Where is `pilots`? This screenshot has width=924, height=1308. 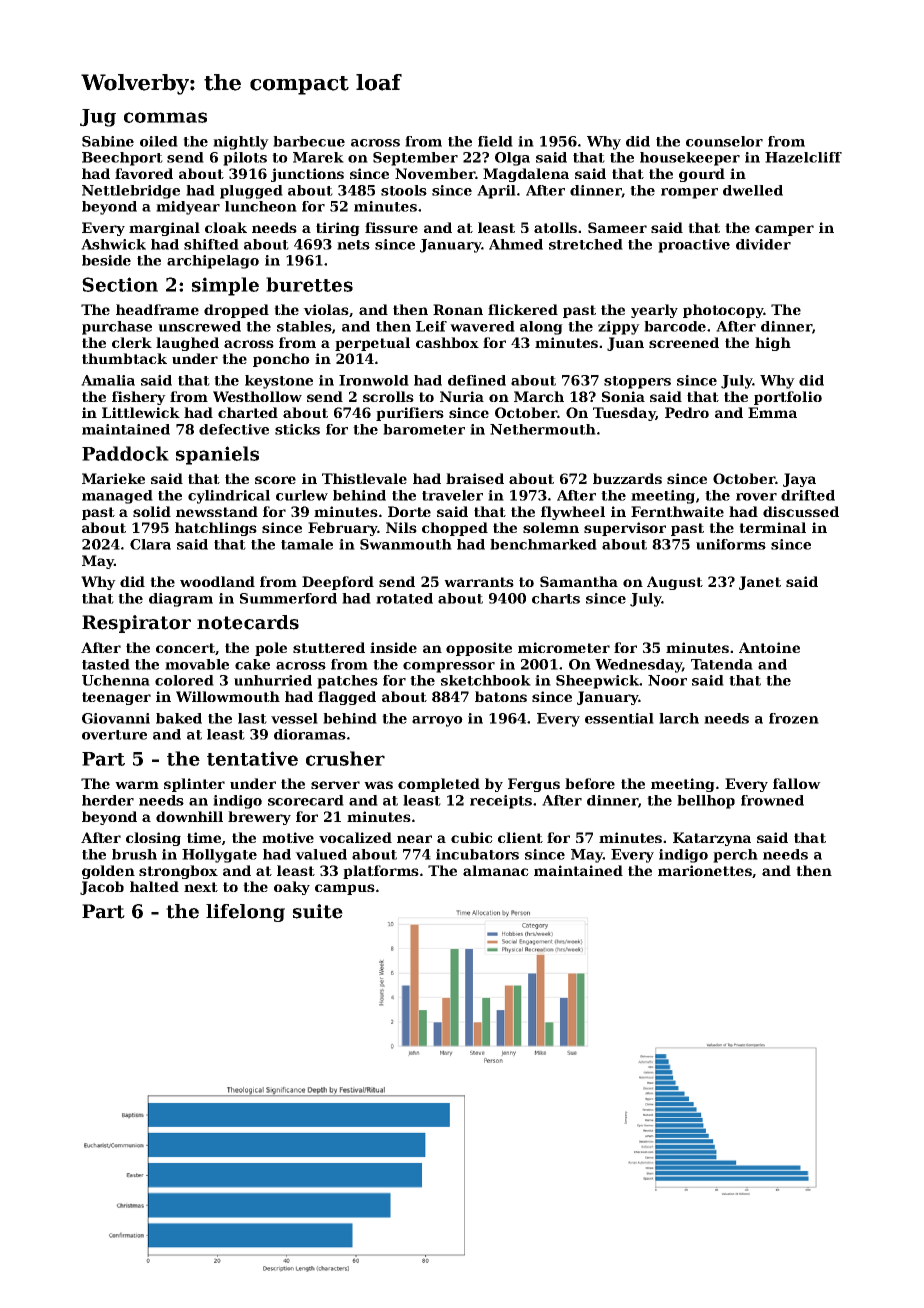 pilots is located at coordinates (245, 159).
